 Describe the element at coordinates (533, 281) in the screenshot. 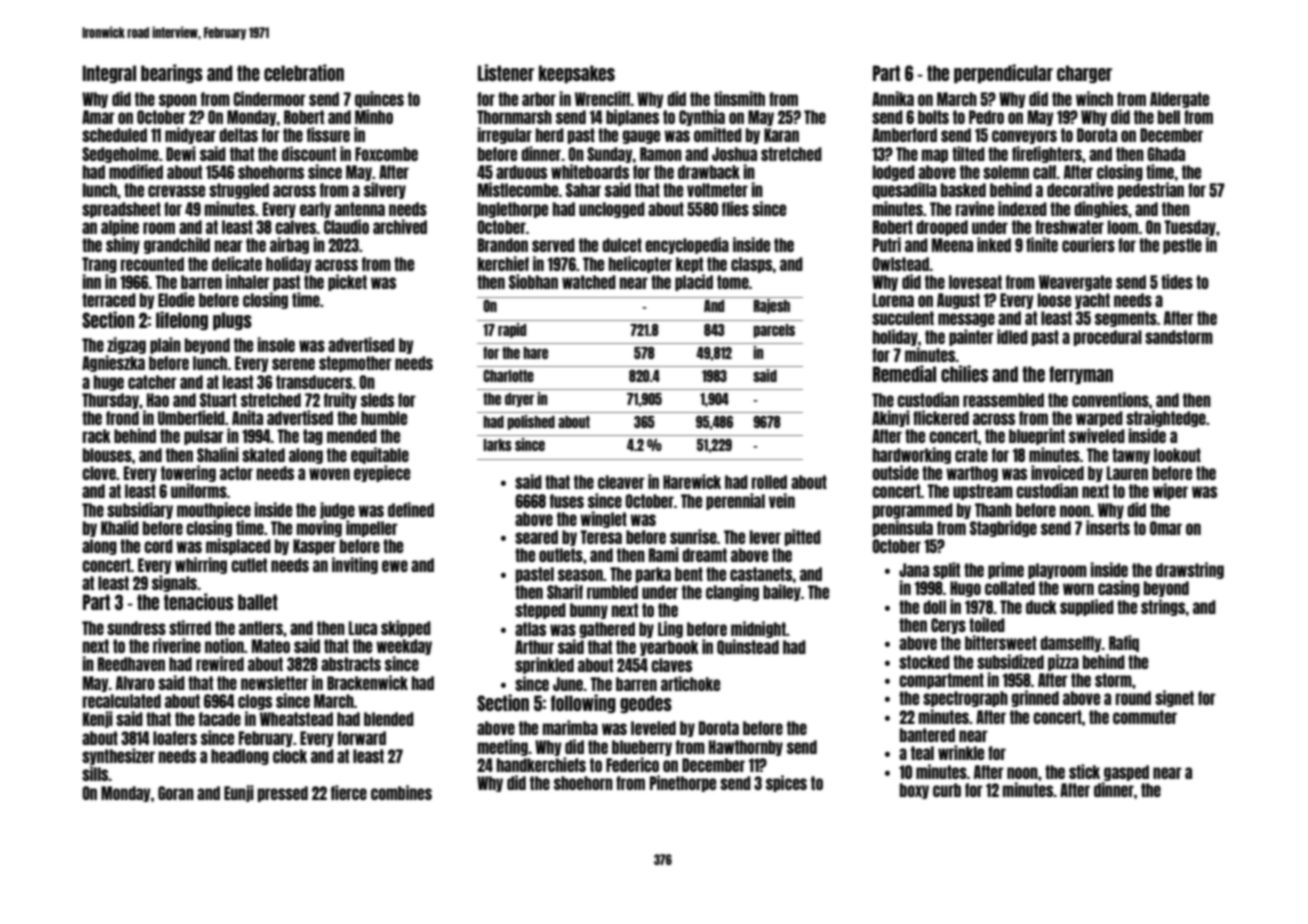

I see `Siobhan` at that location.
